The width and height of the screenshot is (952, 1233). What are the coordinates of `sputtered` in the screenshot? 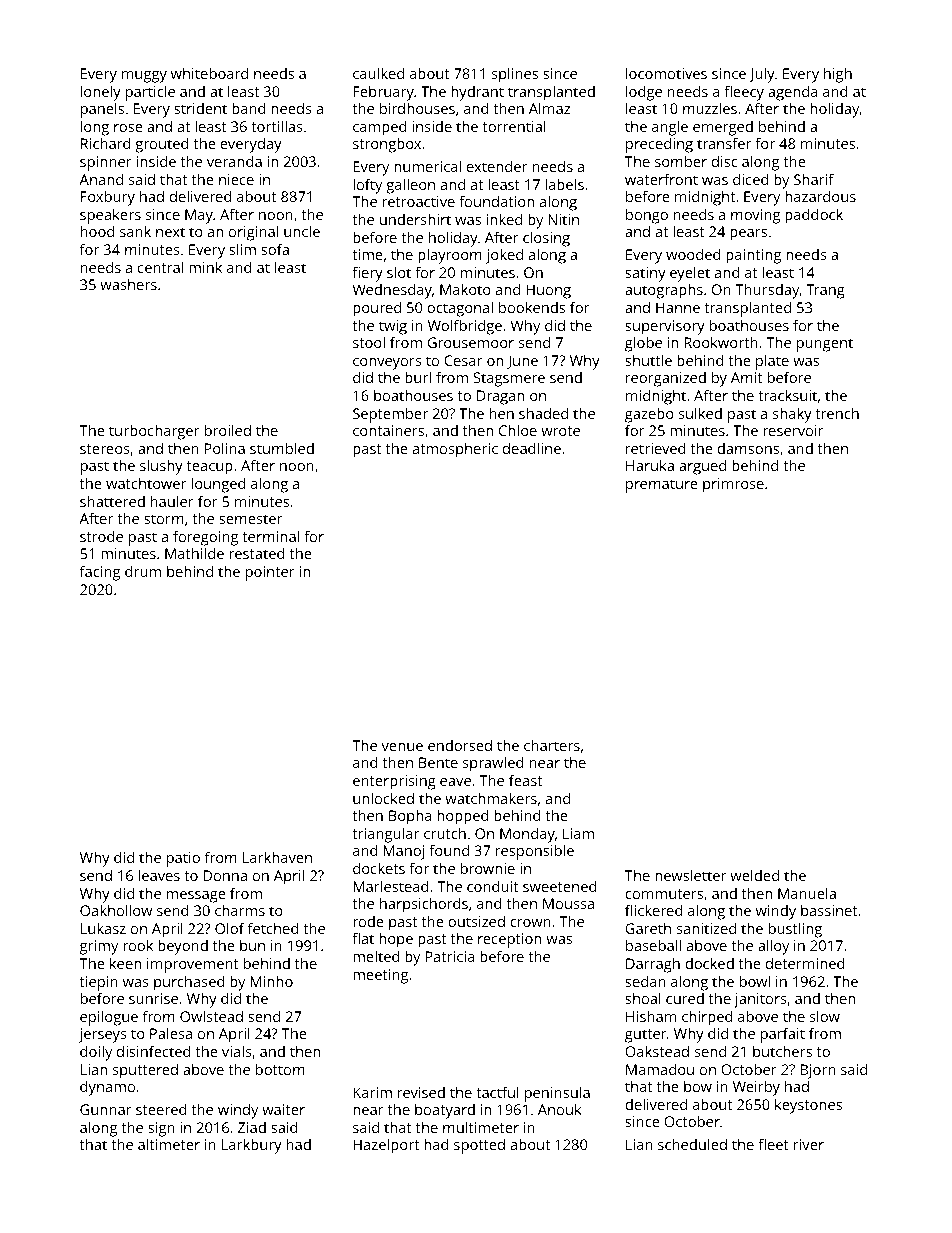 It's located at (145, 1071).
